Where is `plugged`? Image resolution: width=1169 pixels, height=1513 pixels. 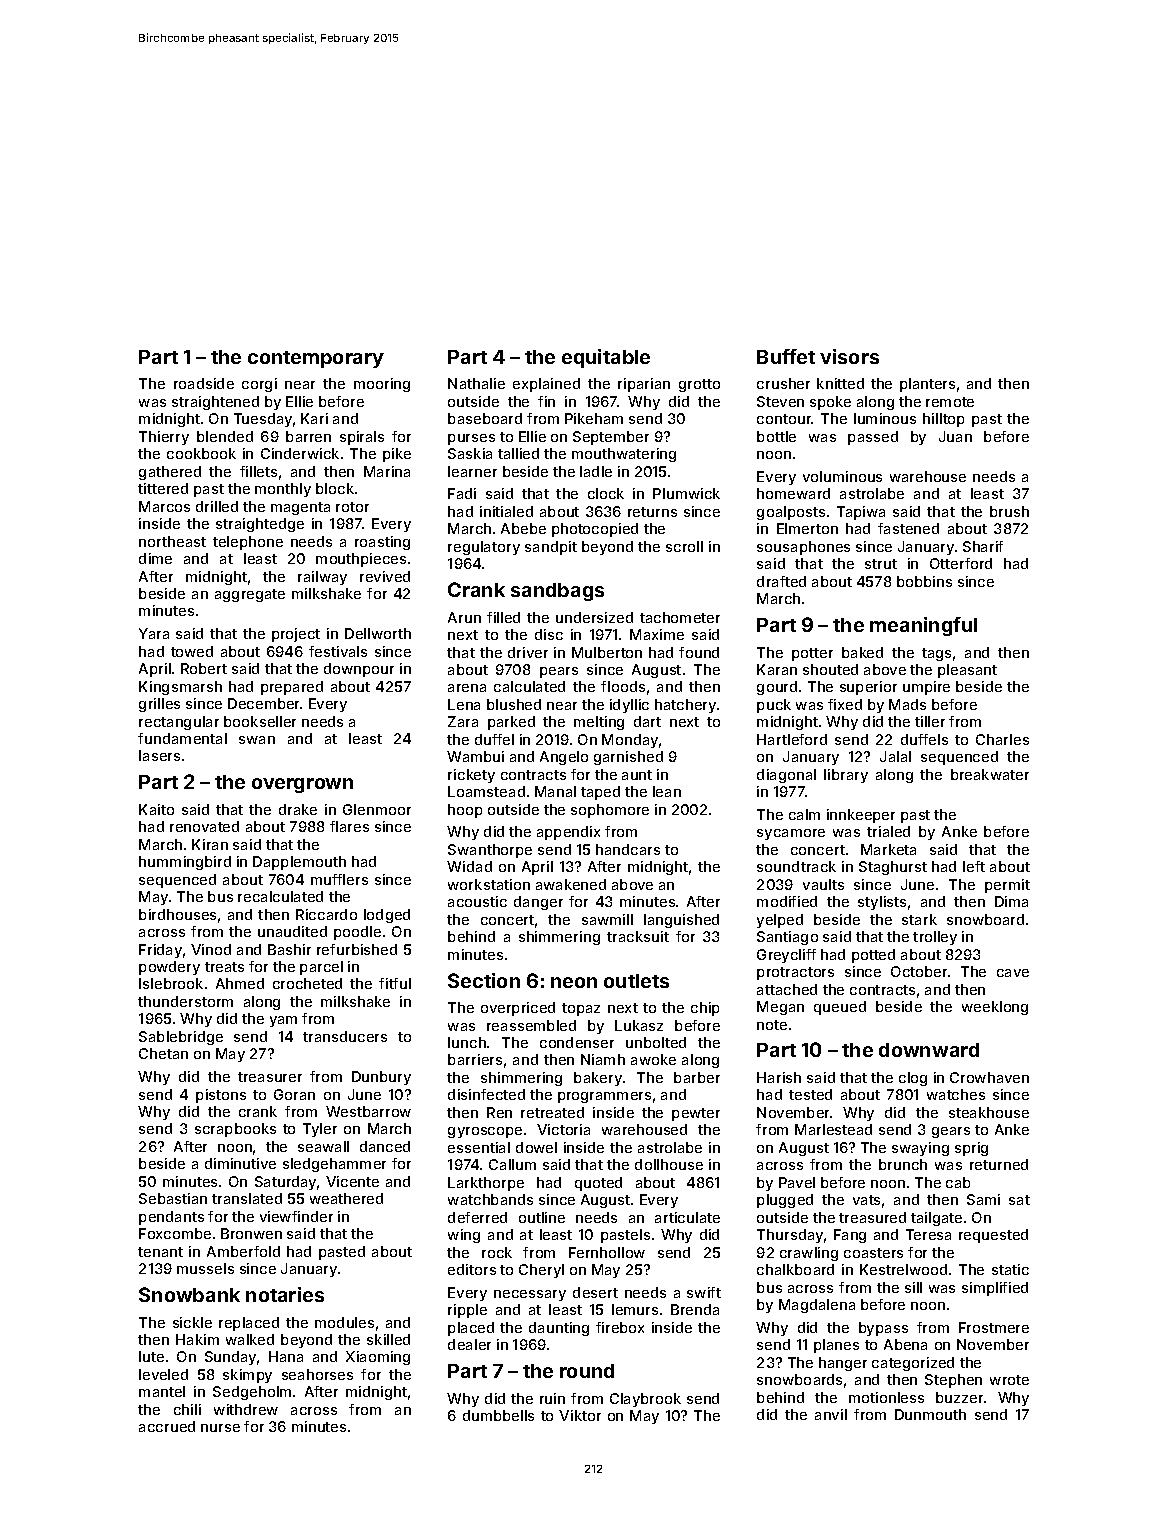 plugged is located at coordinates (785, 1201).
